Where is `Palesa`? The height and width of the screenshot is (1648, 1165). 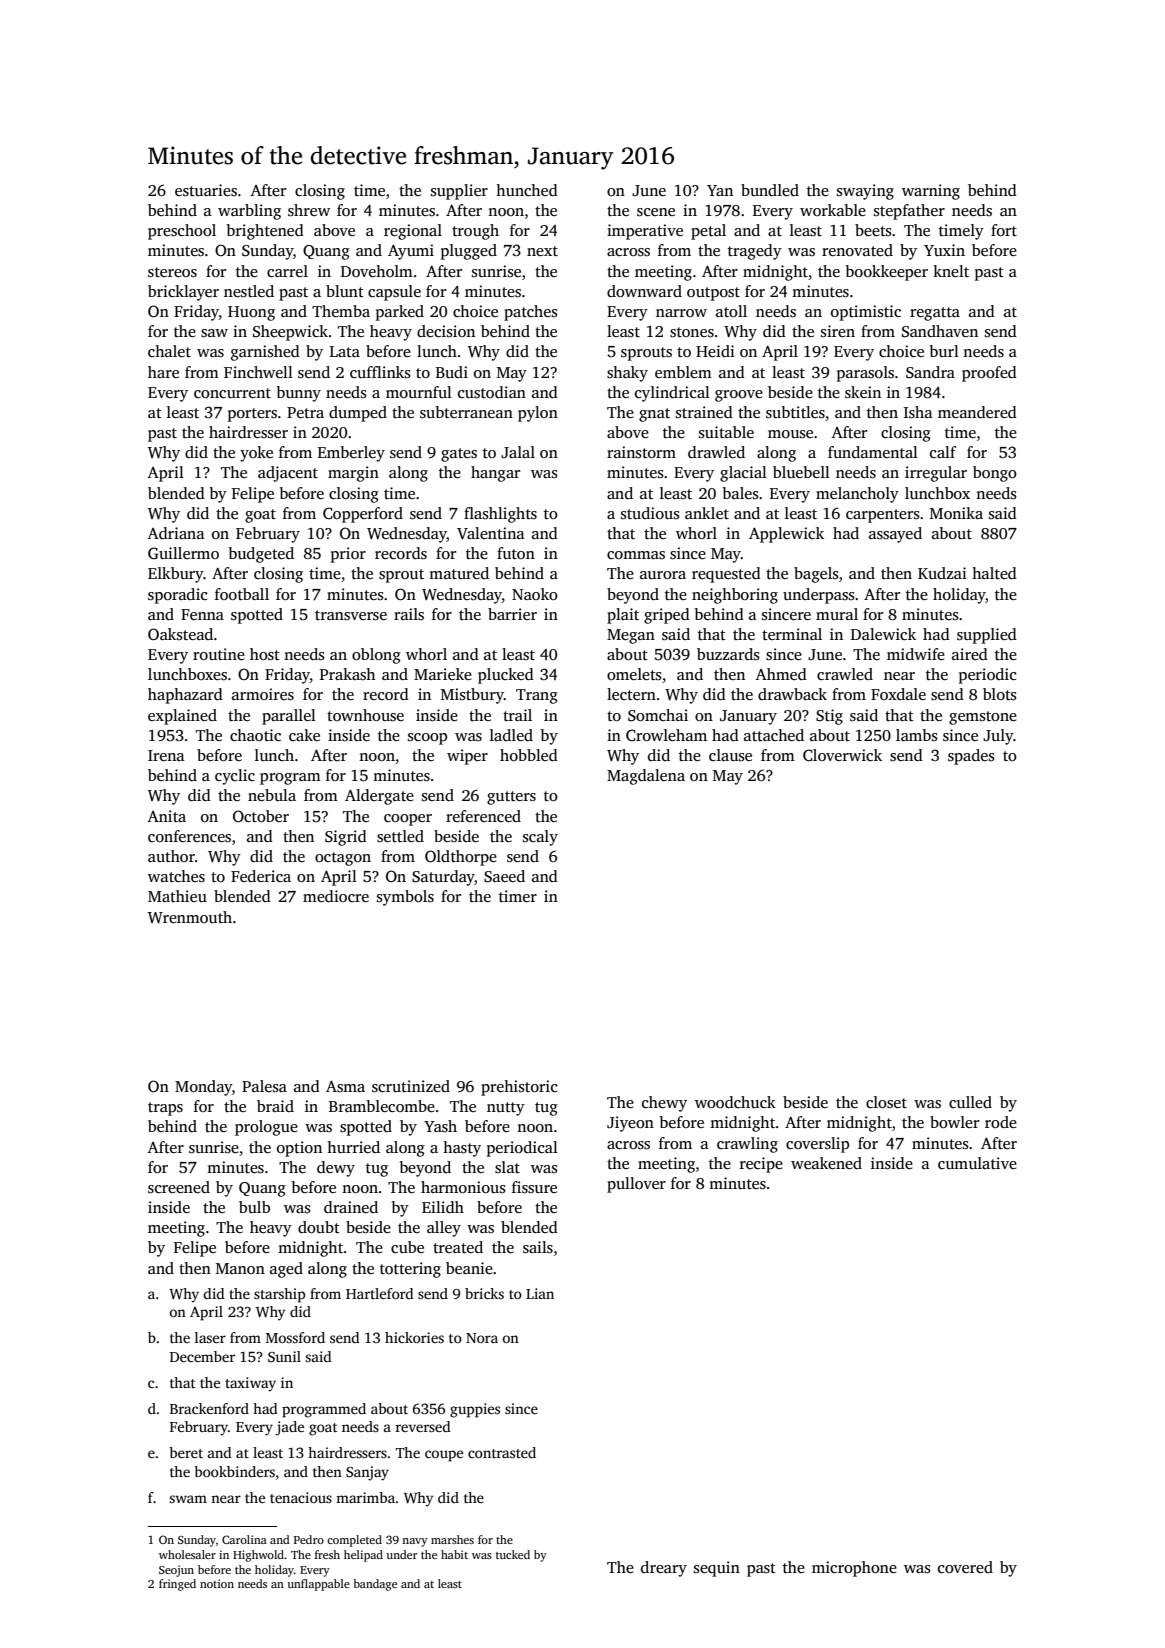 Palesa is located at coordinates (264, 1086).
